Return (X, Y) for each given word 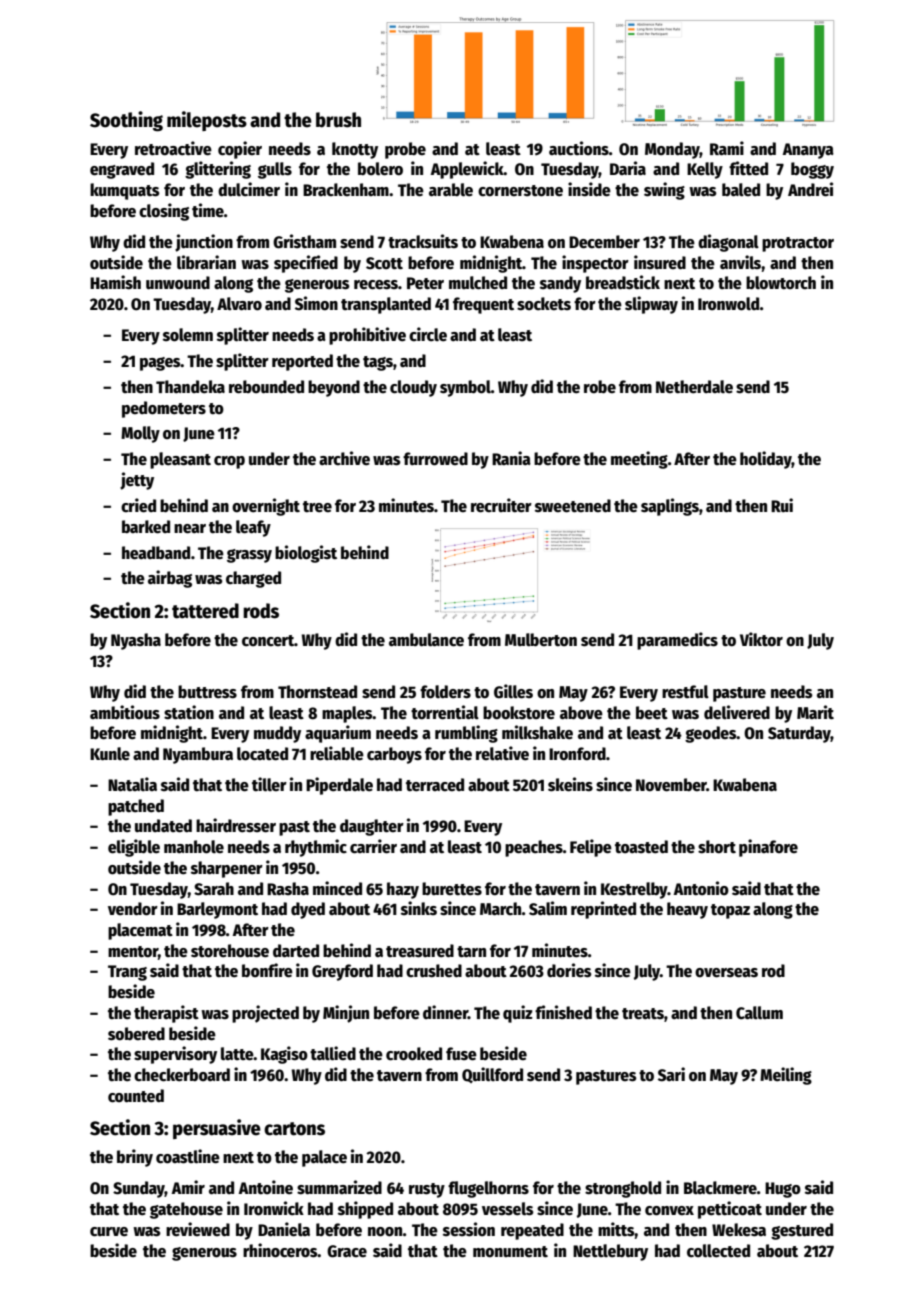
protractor (798, 244)
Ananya (808, 151)
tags (378, 363)
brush (338, 120)
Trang (127, 973)
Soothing (126, 121)
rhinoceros (280, 1250)
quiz (518, 1014)
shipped (365, 1210)
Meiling (786, 1076)
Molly (140, 434)
